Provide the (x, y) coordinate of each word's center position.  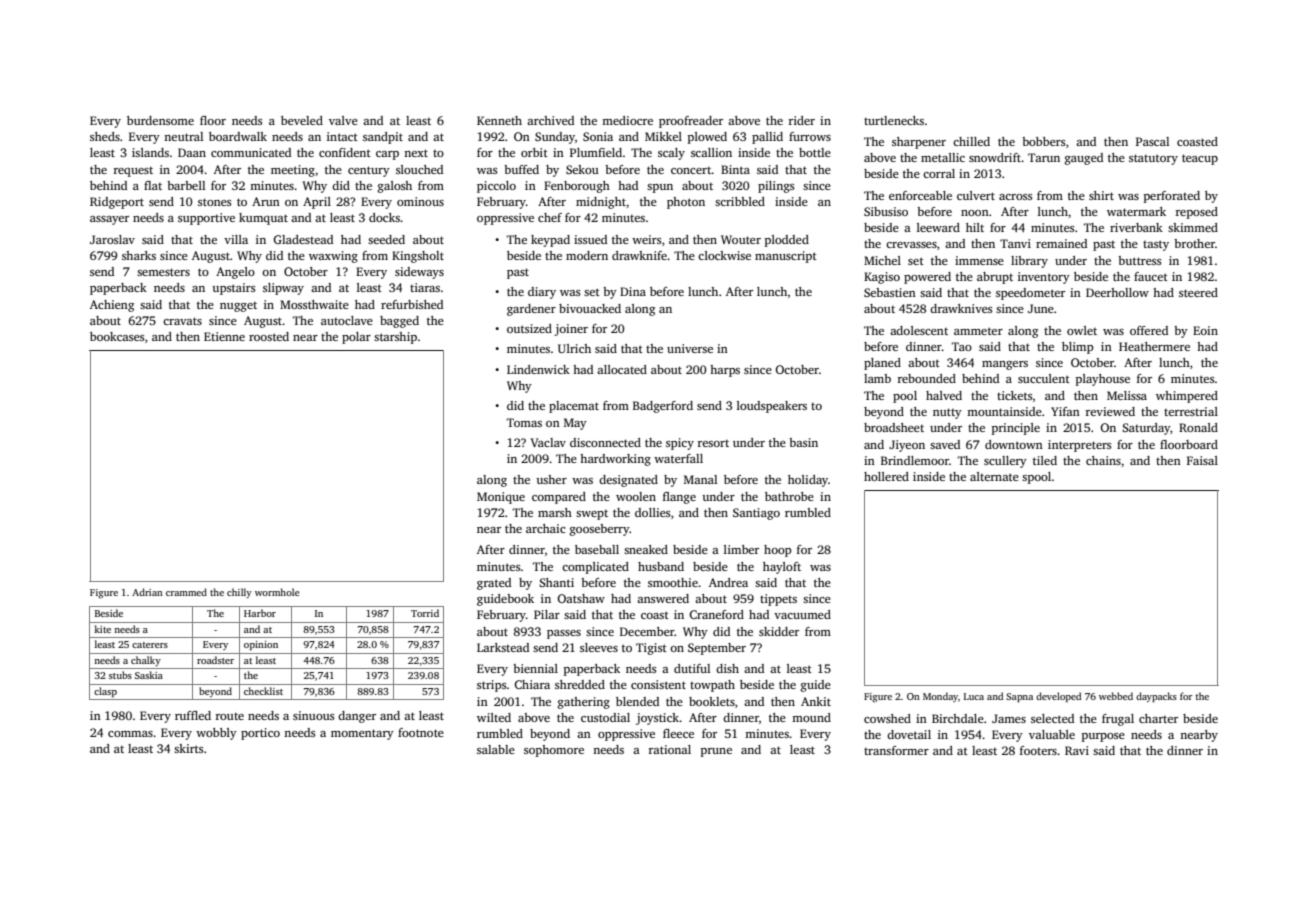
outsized (529, 328)
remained (1061, 243)
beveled (302, 120)
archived (550, 120)
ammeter (978, 331)
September (717, 649)
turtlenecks (894, 120)
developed (1058, 697)
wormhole (277, 592)
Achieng (112, 306)
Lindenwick (538, 369)
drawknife (639, 255)
